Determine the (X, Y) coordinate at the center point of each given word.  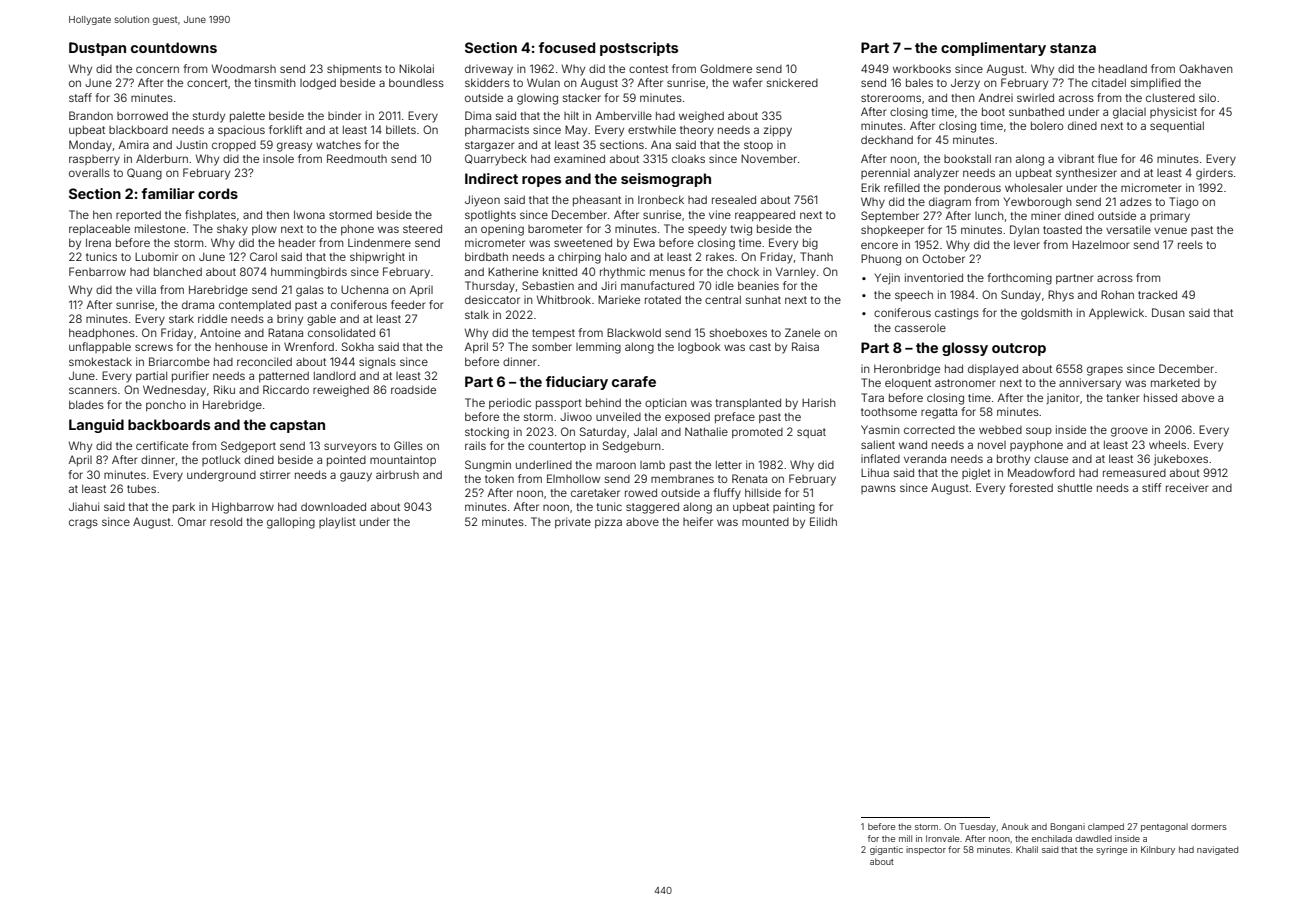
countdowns (174, 47)
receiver (1187, 487)
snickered (792, 82)
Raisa (805, 346)
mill (905, 838)
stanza (1073, 48)
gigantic (886, 850)
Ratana (285, 332)
